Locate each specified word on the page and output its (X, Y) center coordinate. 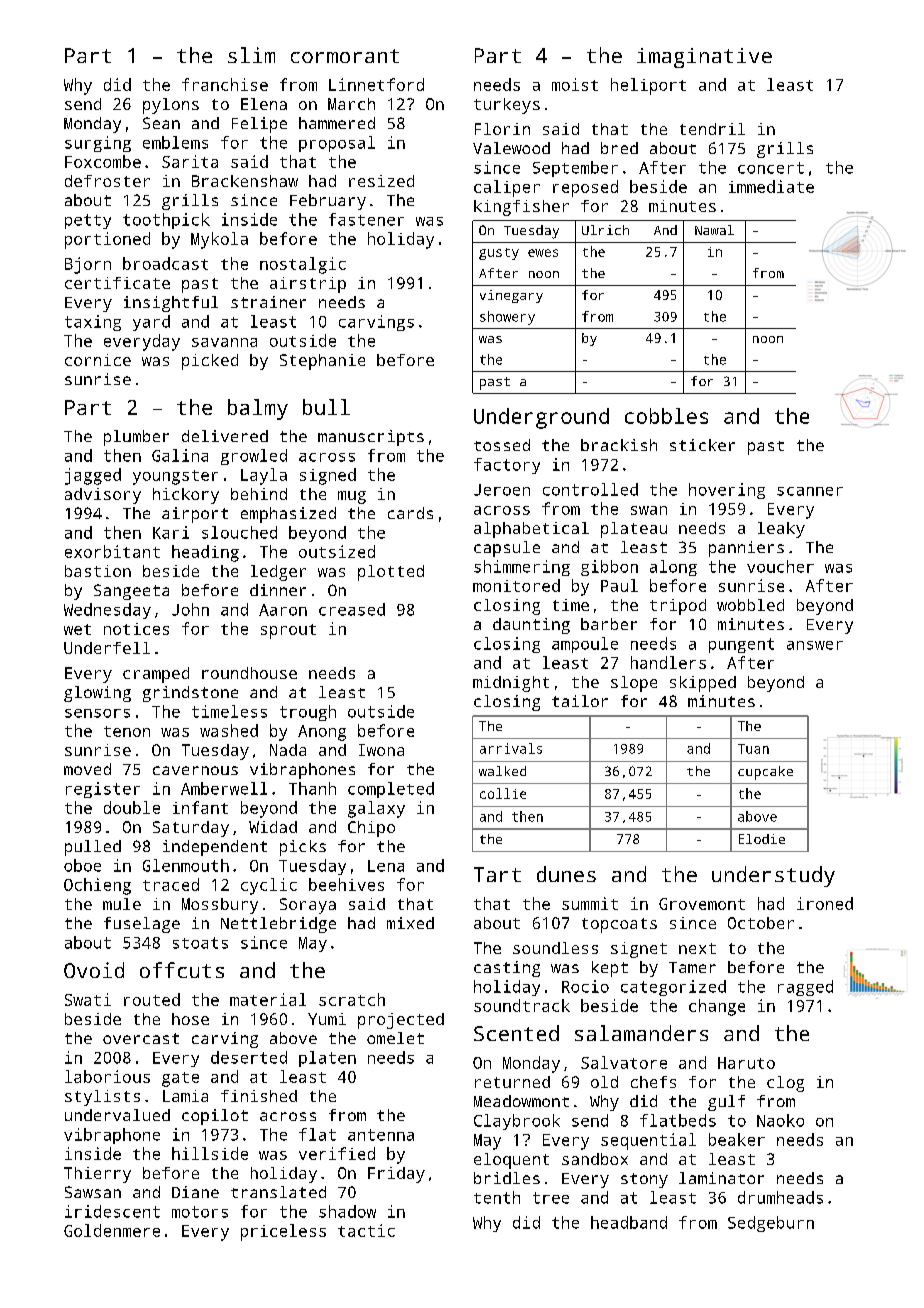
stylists (102, 1098)
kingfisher (521, 208)
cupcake (765, 773)
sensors (97, 713)
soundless (555, 948)
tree (551, 1198)
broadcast (165, 263)
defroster (107, 181)
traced (171, 884)
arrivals (511, 748)
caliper (507, 188)
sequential (648, 1141)
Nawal (714, 230)
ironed (825, 903)
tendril (712, 129)
